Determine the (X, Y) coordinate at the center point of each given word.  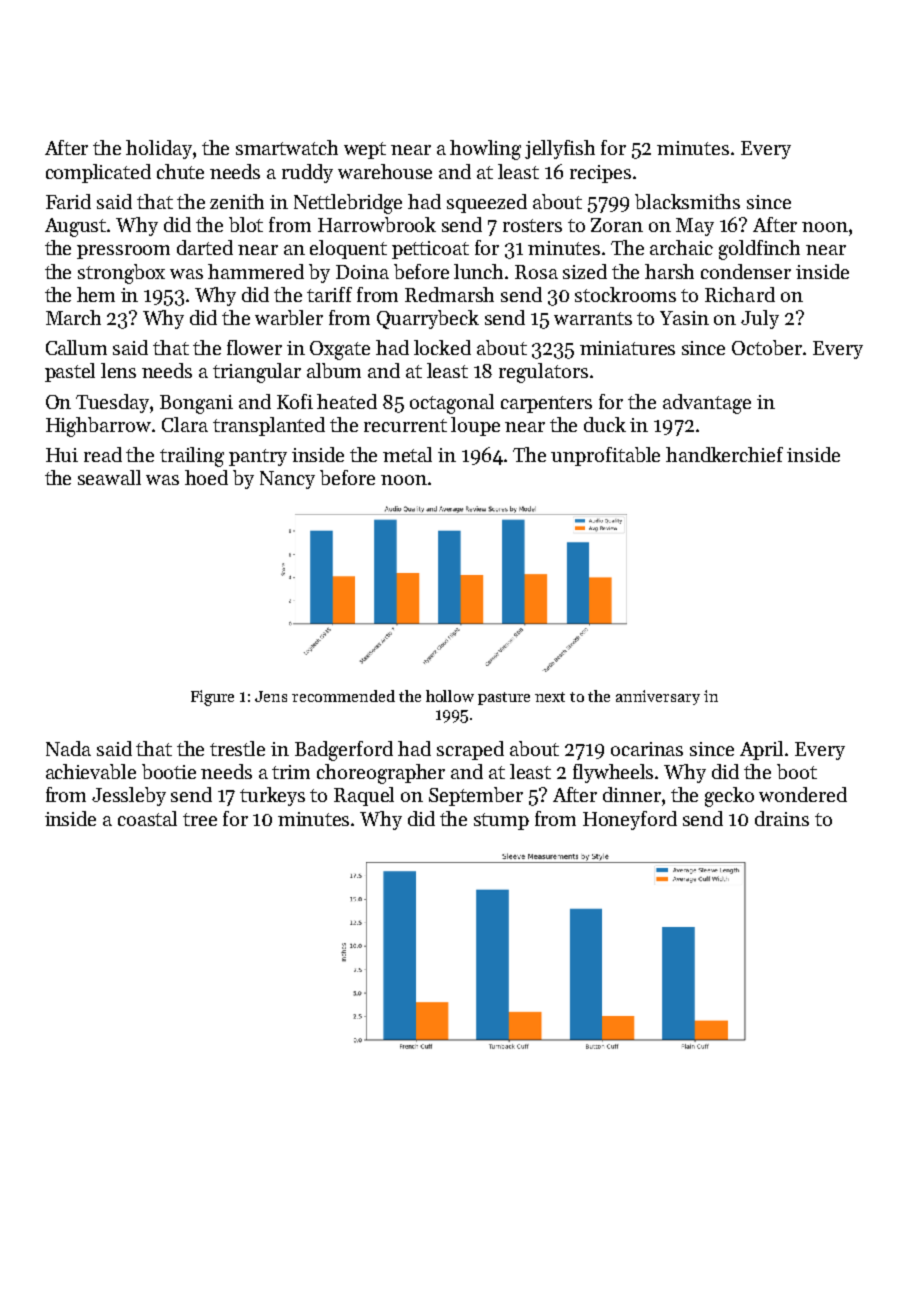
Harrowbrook (377, 224)
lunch (478, 271)
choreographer (381, 774)
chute (180, 171)
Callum (76, 347)
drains (782, 818)
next (550, 697)
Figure (212, 698)
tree (200, 819)
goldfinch (759, 250)
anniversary (658, 697)
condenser (746, 271)
